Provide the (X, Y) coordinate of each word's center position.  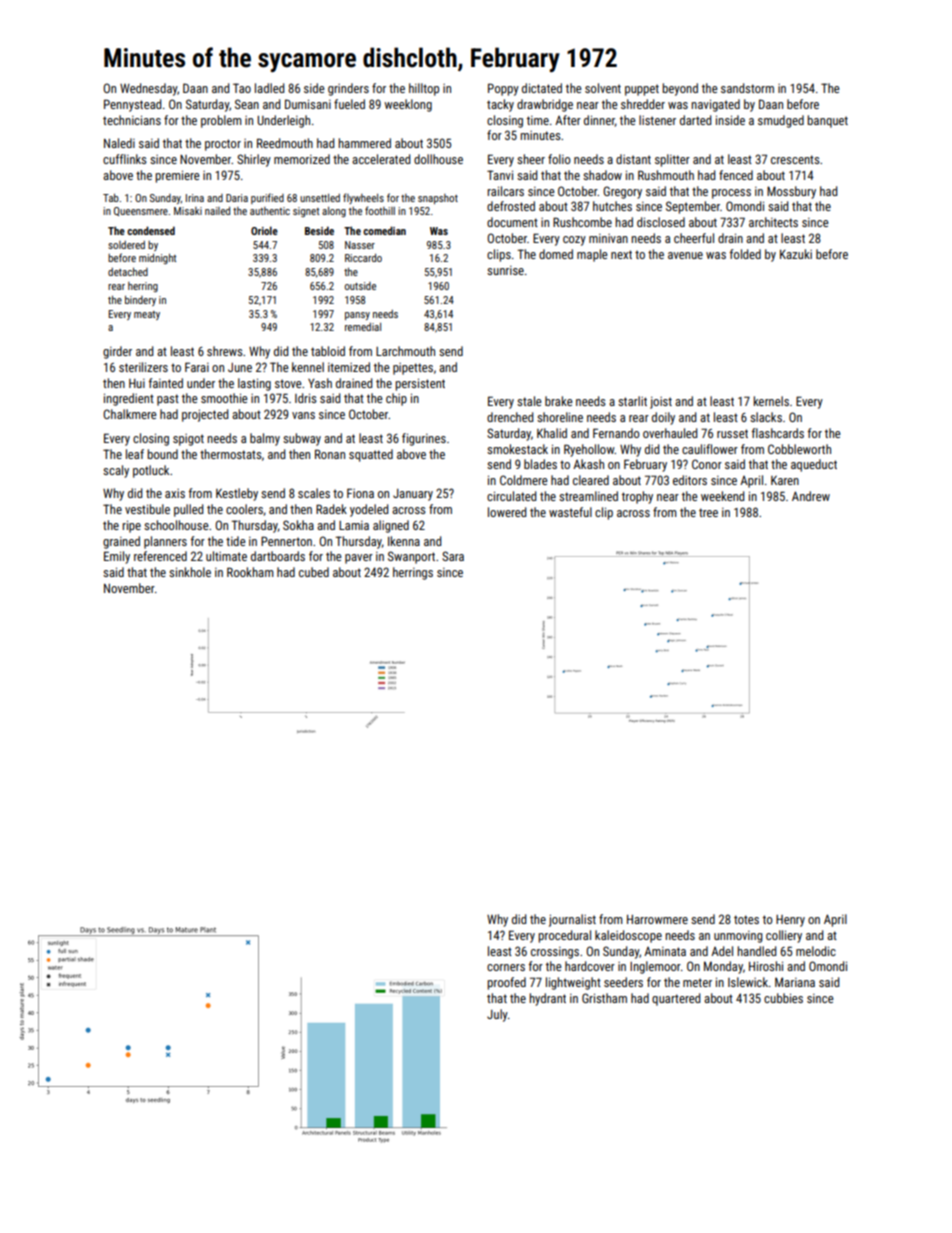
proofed (506, 983)
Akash (588, 464)
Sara (453, 556)
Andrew (811, 496)
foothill (380, 210)
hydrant (547, 999)
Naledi (119, 143)
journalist (572, 920)
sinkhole (190, 572)
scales (314, 493)
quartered (676, 999)
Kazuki (796, 254)
